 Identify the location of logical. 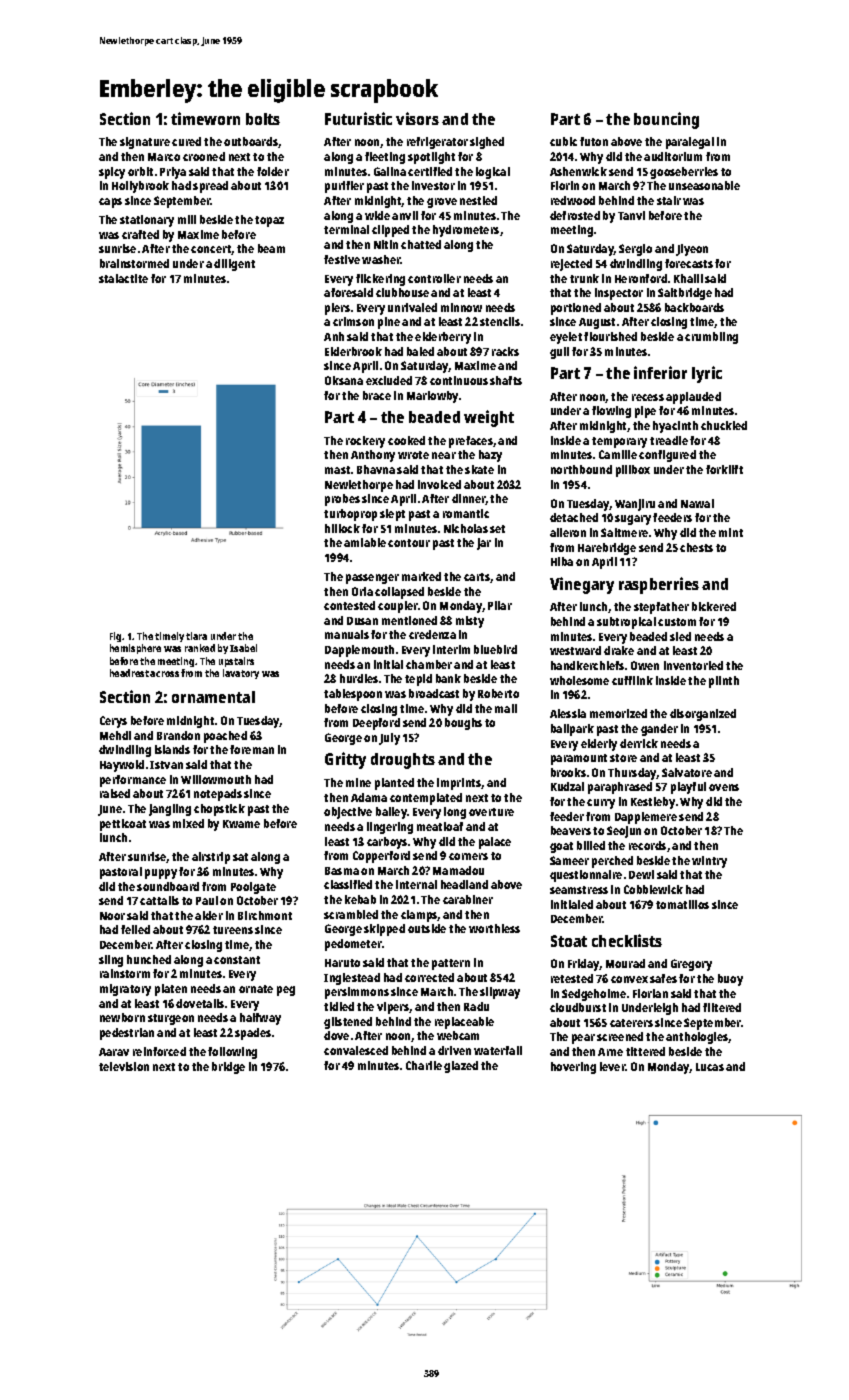
(493, 173).
